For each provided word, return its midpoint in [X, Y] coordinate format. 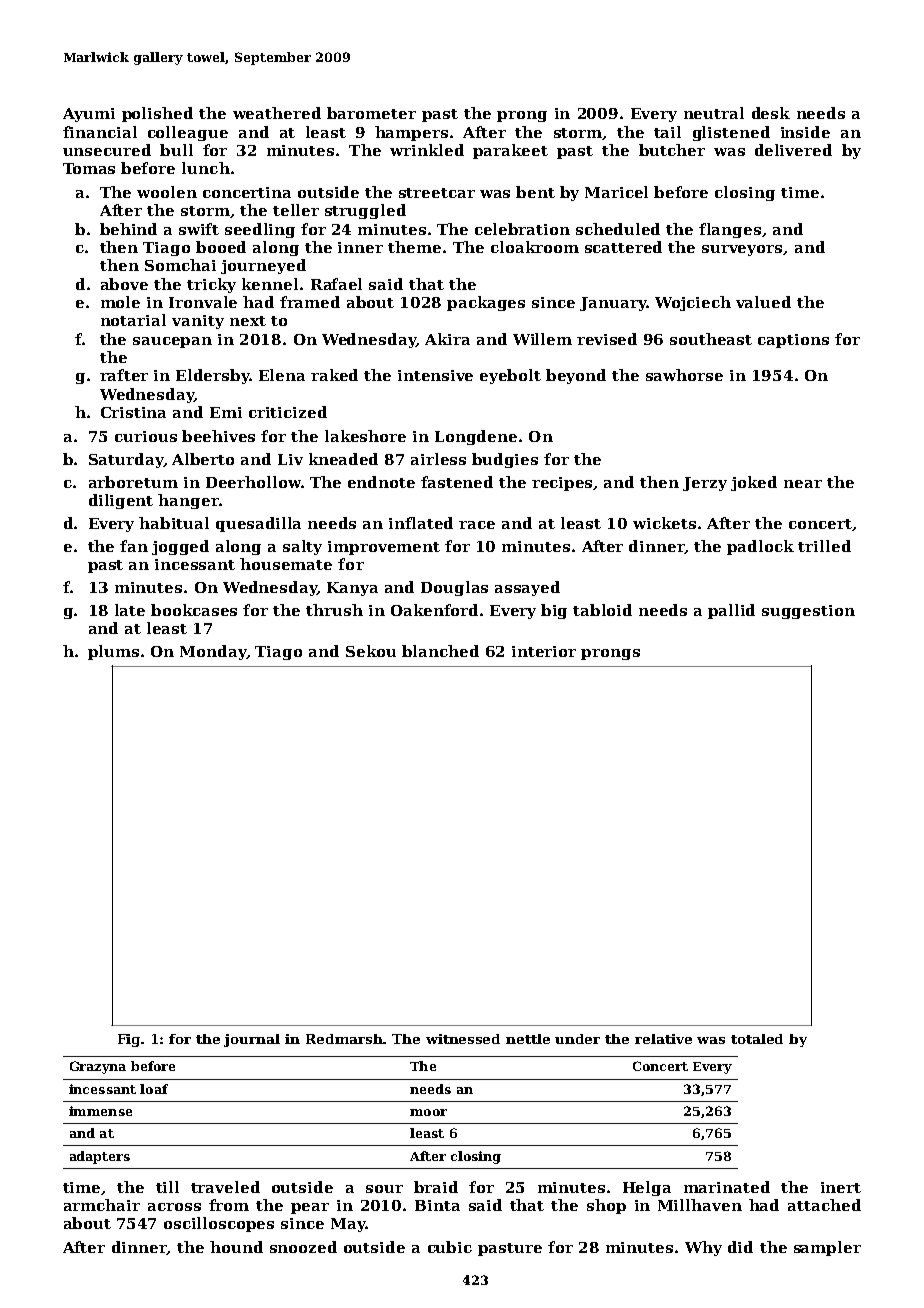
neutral [714, 113]
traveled [225, 1187]
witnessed [463, 1039]
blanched [440, 651]
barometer [371, 113]
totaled [757, 1039]
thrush [334, 610]
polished [157, 114]
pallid [731, 611]
